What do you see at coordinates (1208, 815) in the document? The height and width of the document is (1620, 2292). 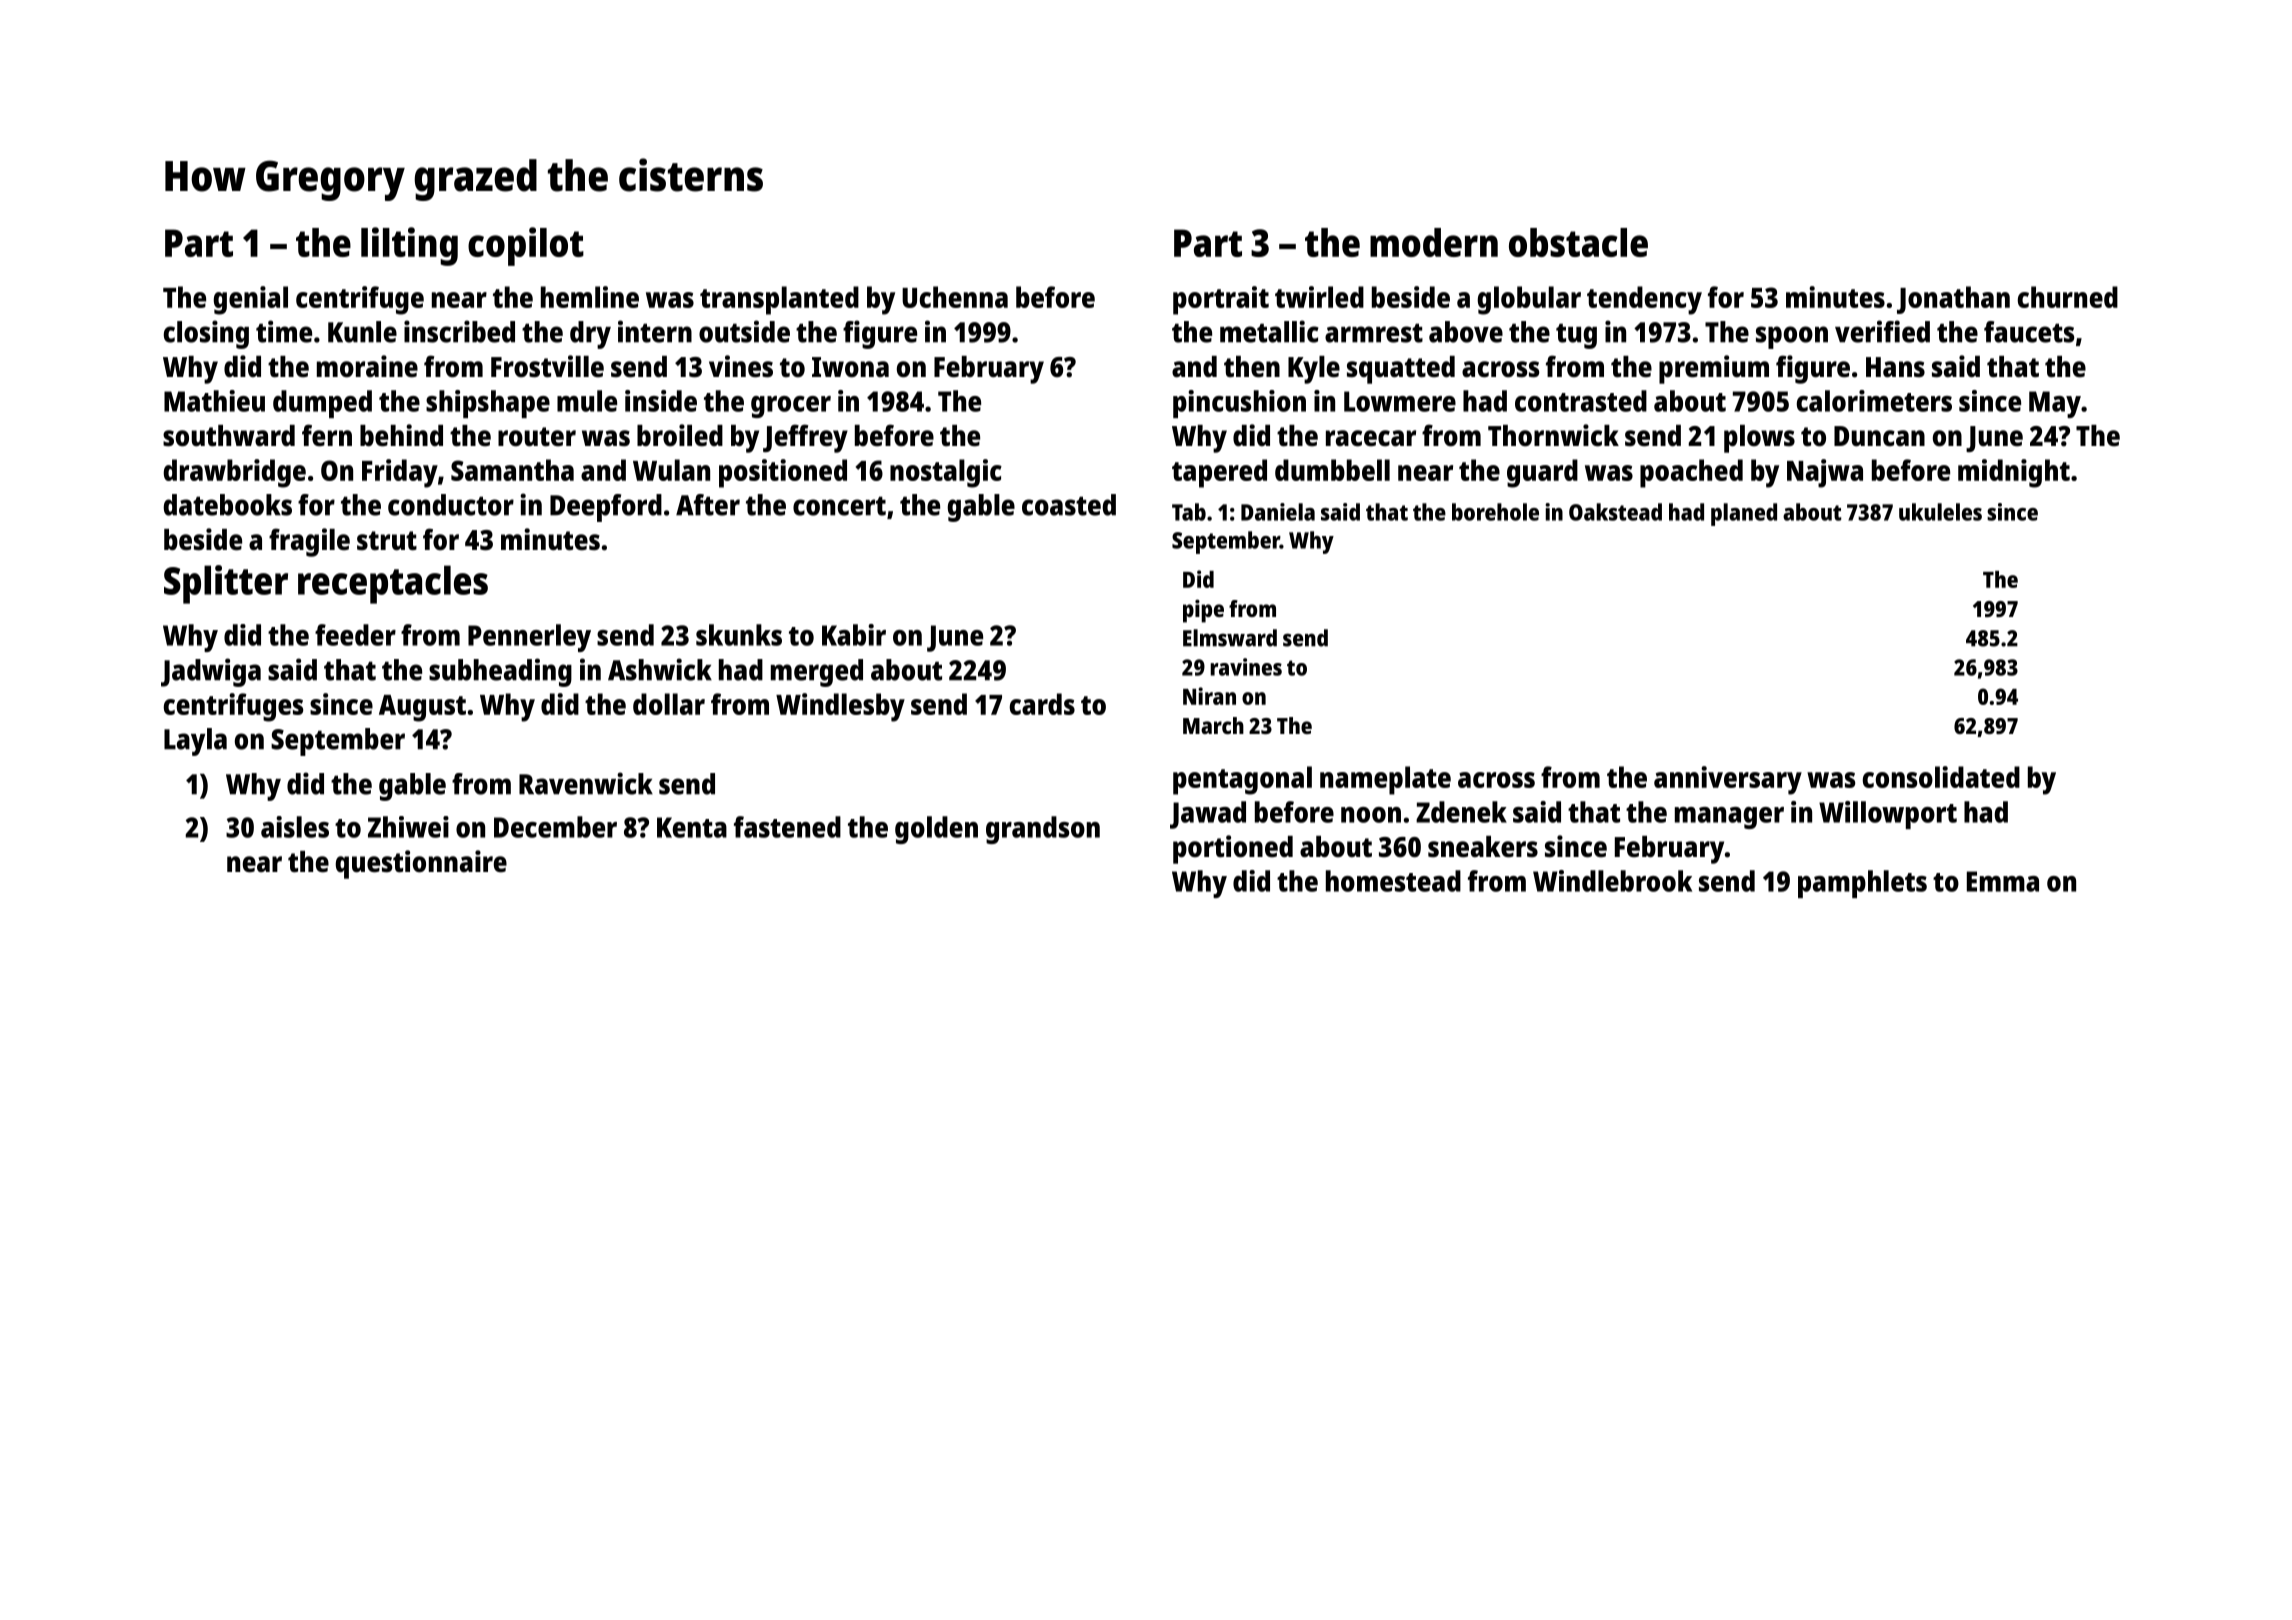 I see `Jawad` at bounding box center [1208, 815].
